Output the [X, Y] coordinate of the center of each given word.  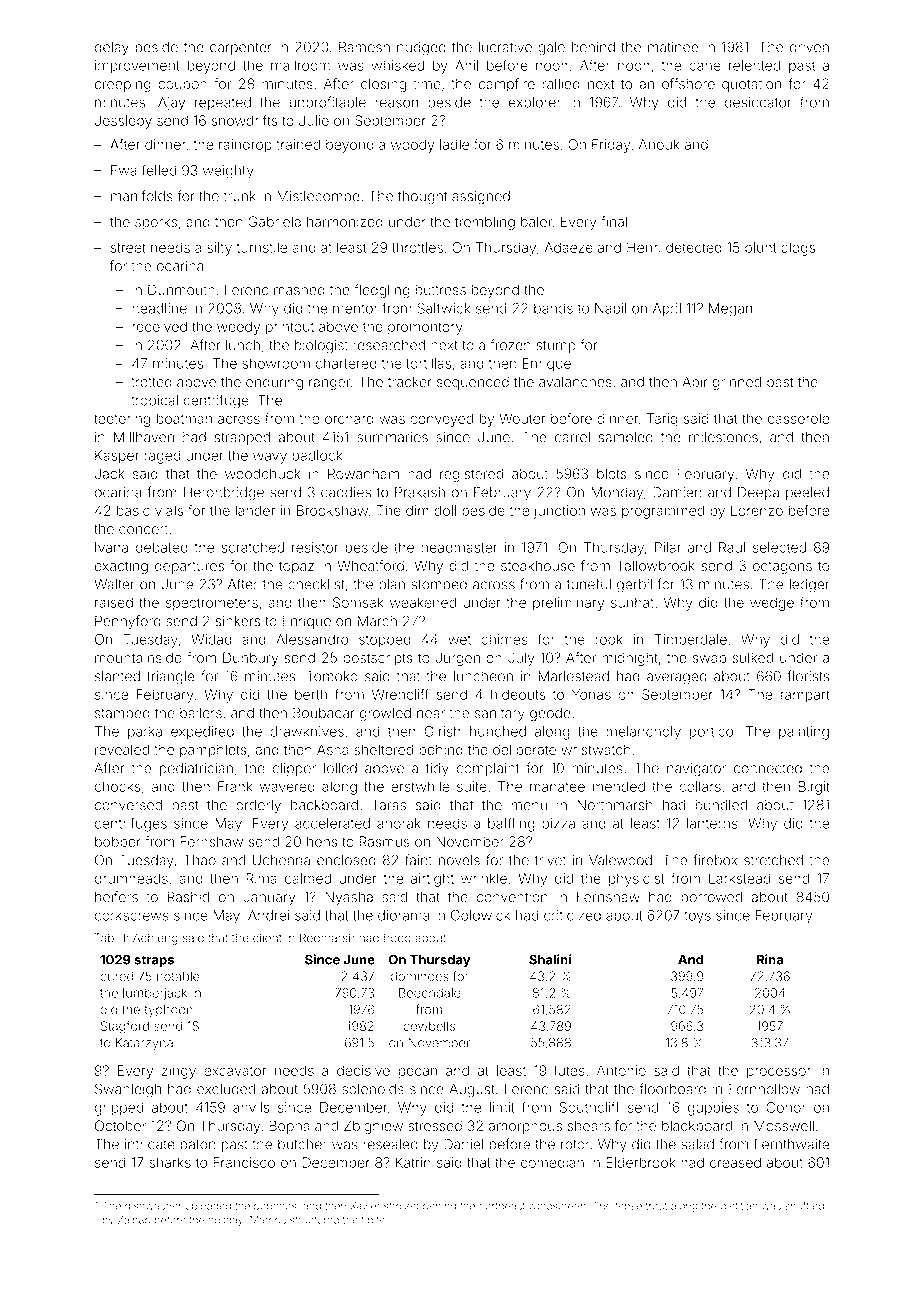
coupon [182, 86]
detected [694, 247]
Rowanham [363, 474]
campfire [507, 85]
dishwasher [153, 1206]
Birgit [814, 788]
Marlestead [574, 676]
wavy [270, 458]
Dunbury [250, 659]
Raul [732, 547]
